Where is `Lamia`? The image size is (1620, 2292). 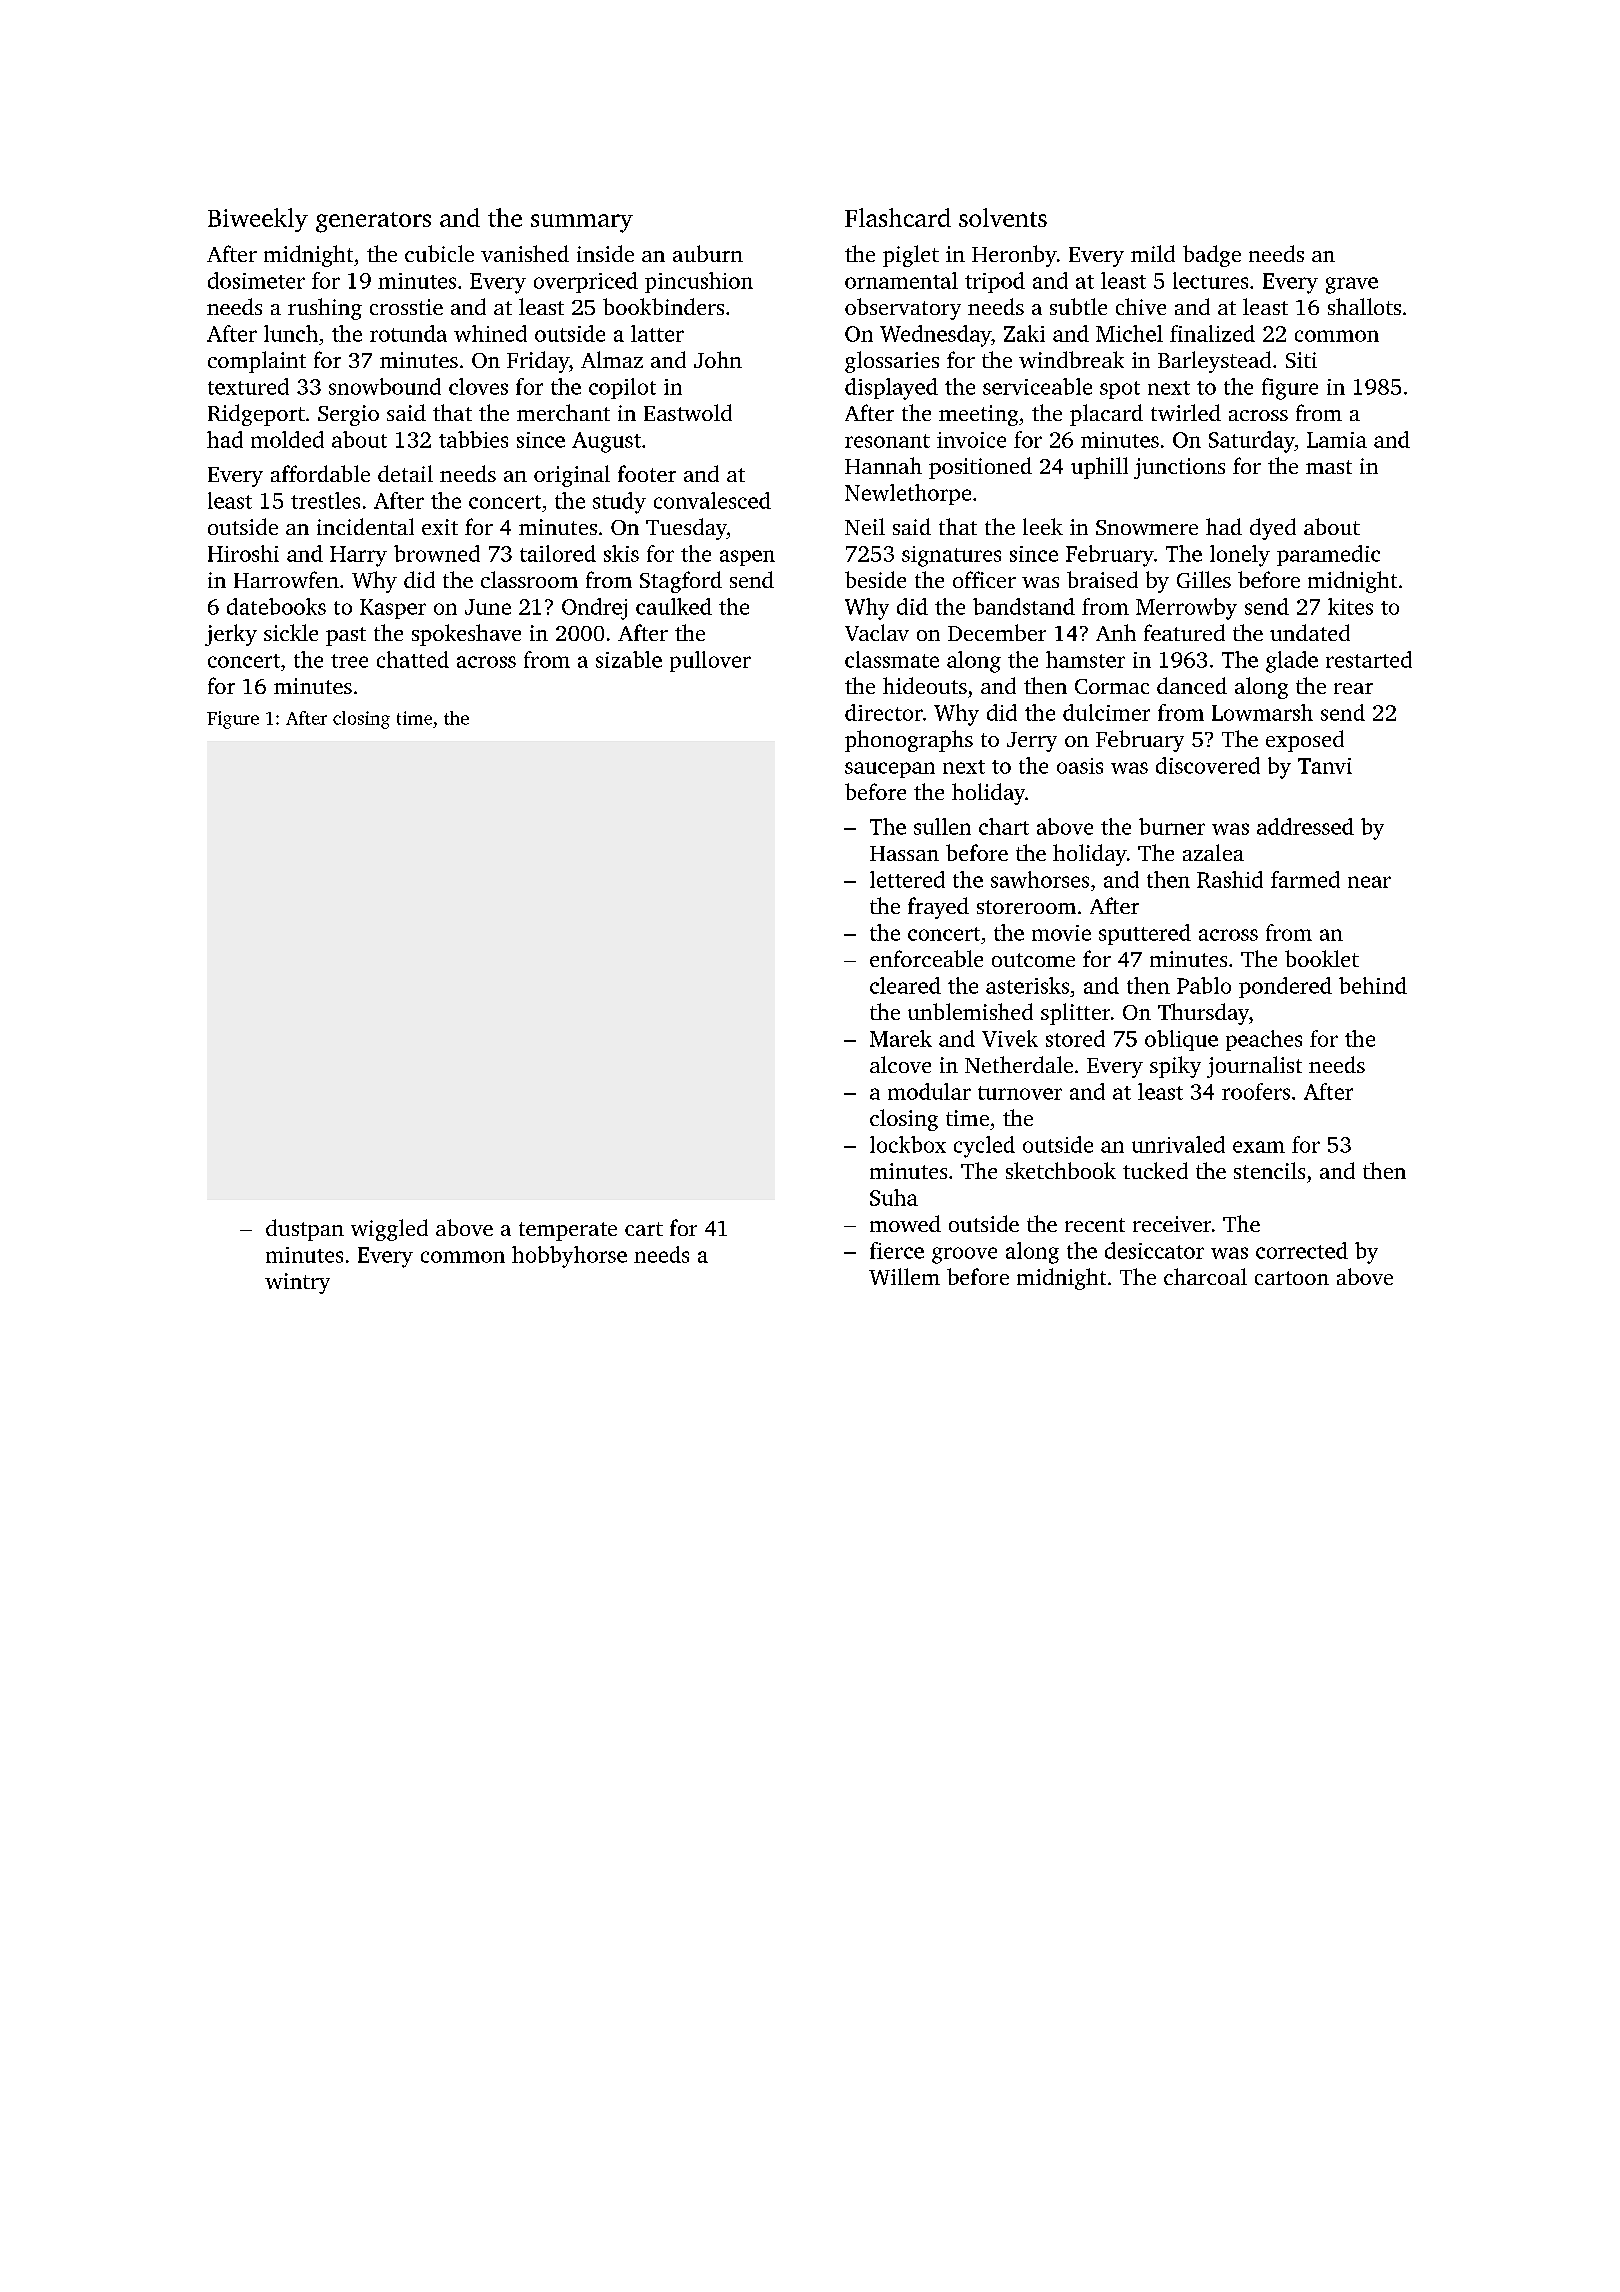
Lamia is located at coordinates (1337, 440).
